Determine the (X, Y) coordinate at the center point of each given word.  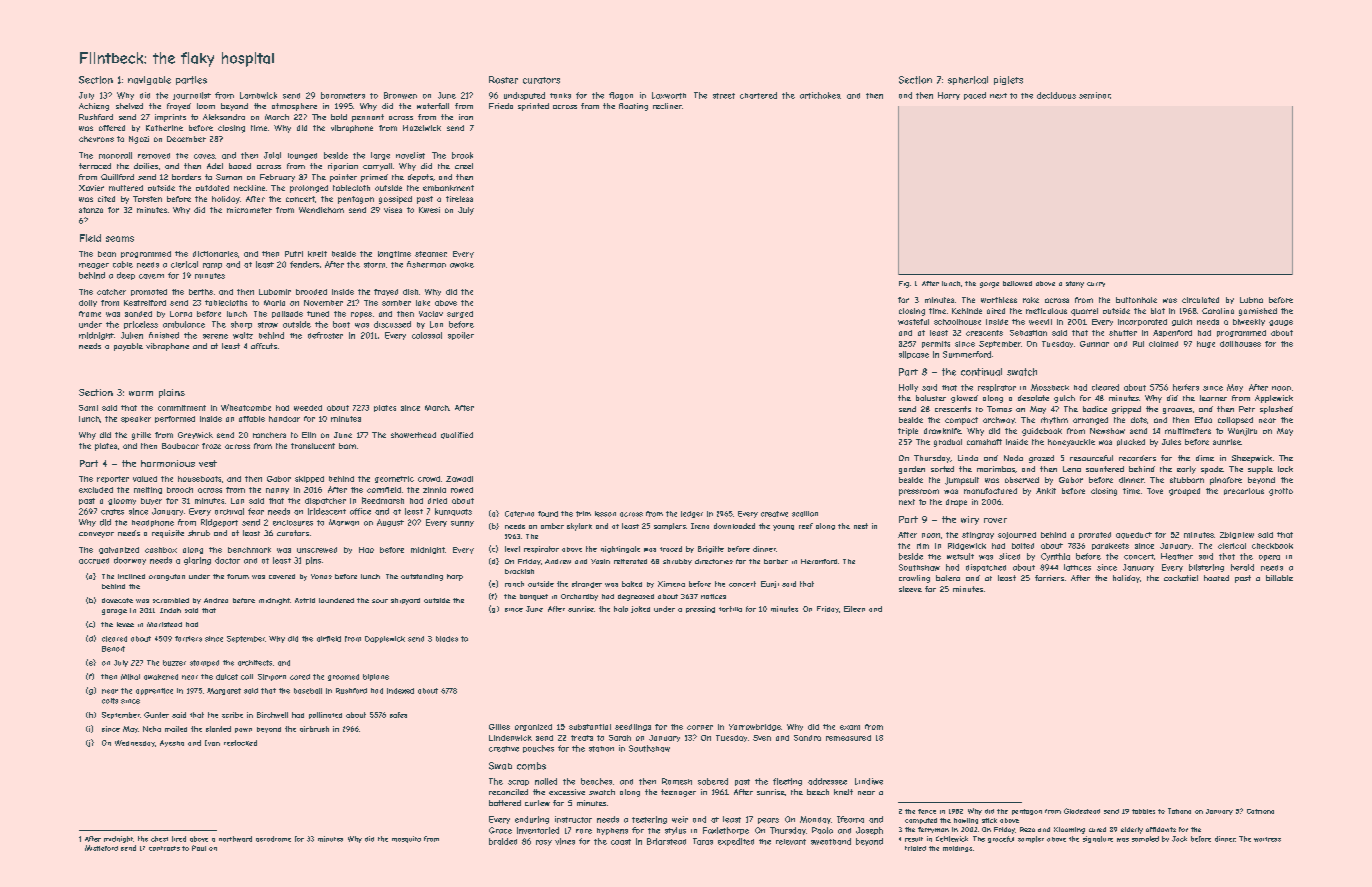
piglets (1008, 80)
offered (112, 128)
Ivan (212, 743)
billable (1279, 578)
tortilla (730, 609)
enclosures (293, 523)
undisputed (524, 96)
